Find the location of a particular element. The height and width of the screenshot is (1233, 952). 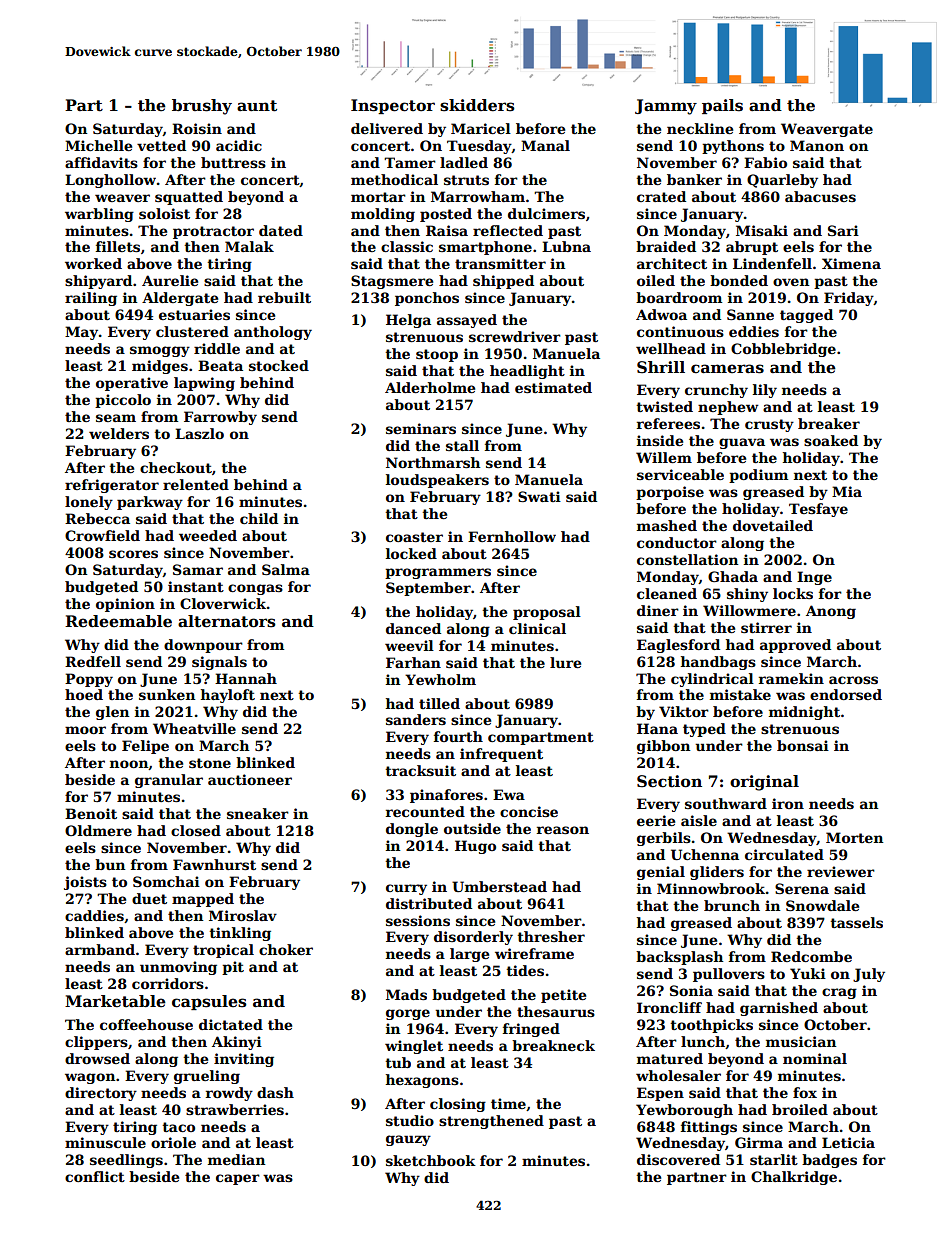

Marketable is located at coordinates (115, 1001).
